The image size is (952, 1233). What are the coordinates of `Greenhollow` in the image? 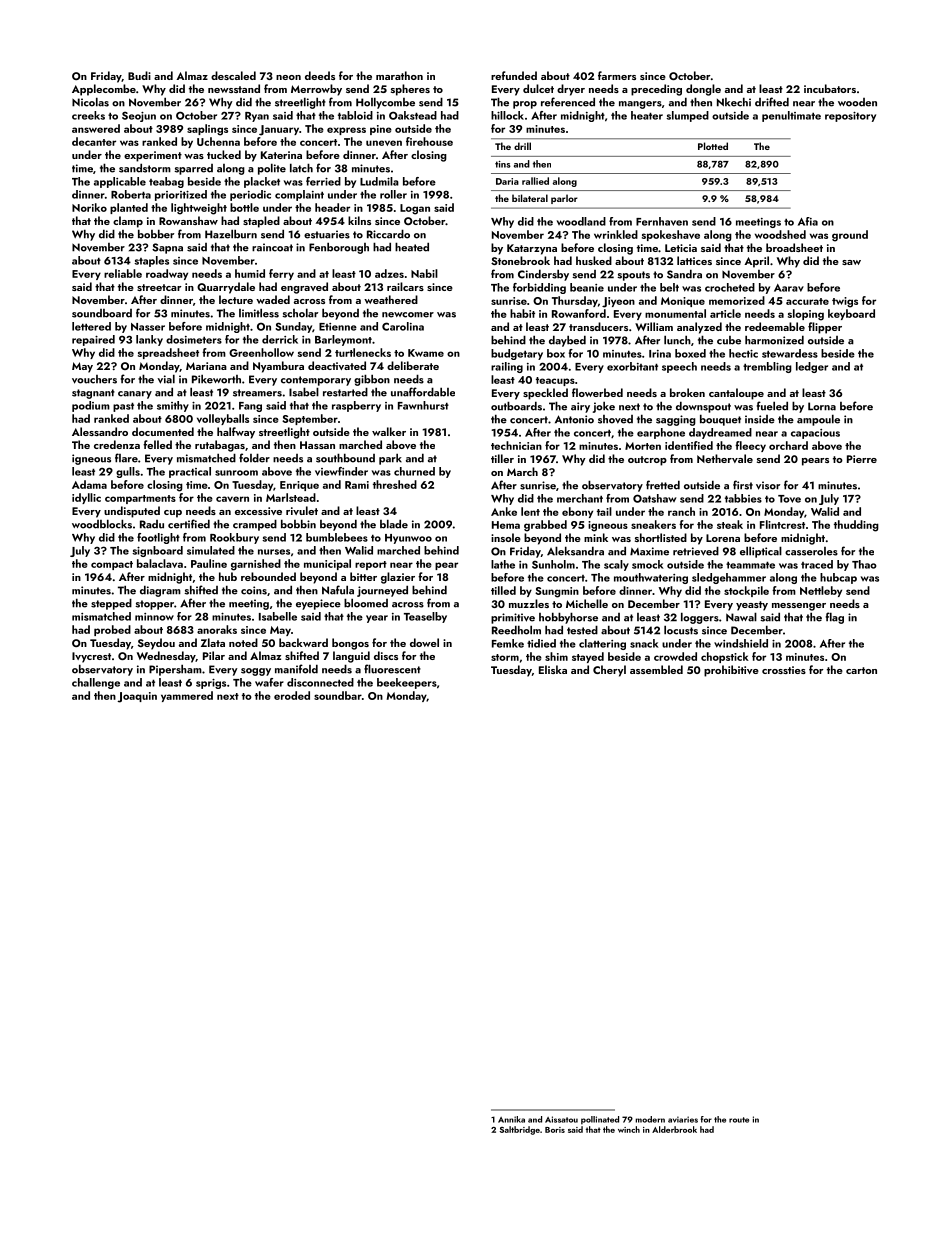 It's located at (261, 352).
